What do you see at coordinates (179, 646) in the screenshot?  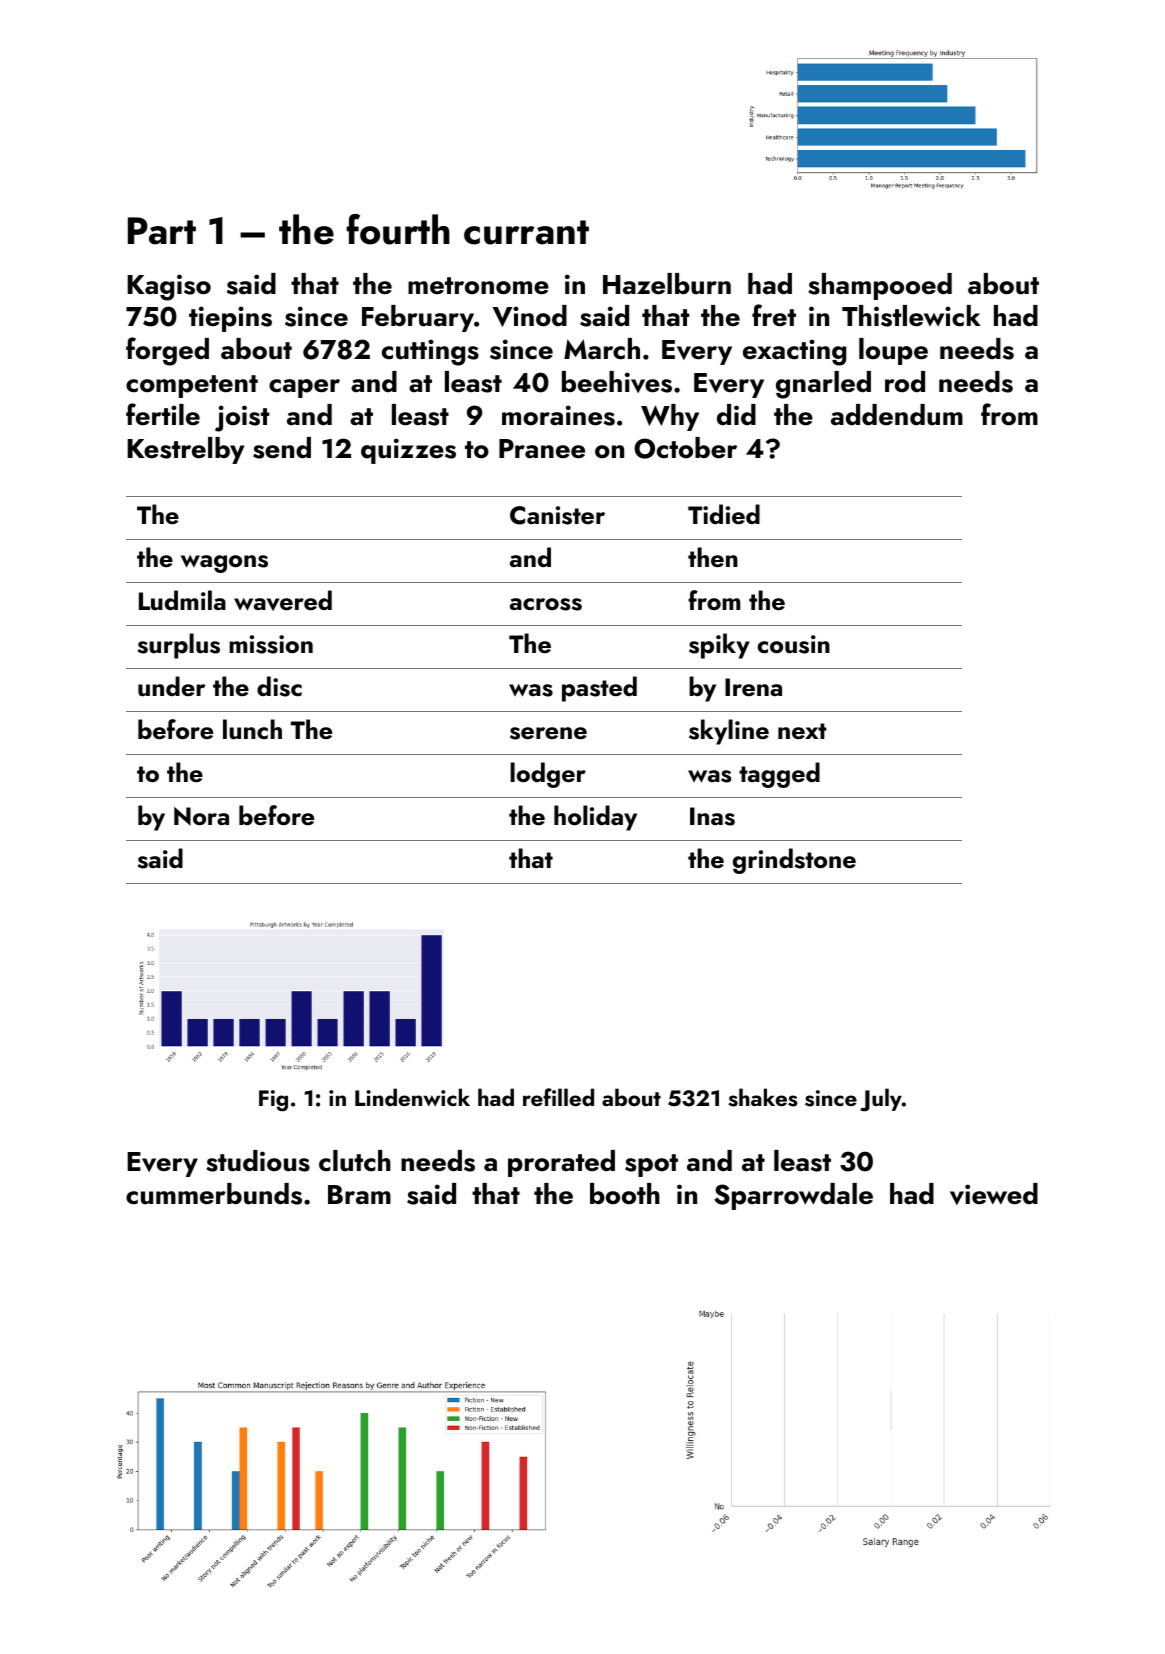 I see `surplus` at bounding box center [179, 646].
